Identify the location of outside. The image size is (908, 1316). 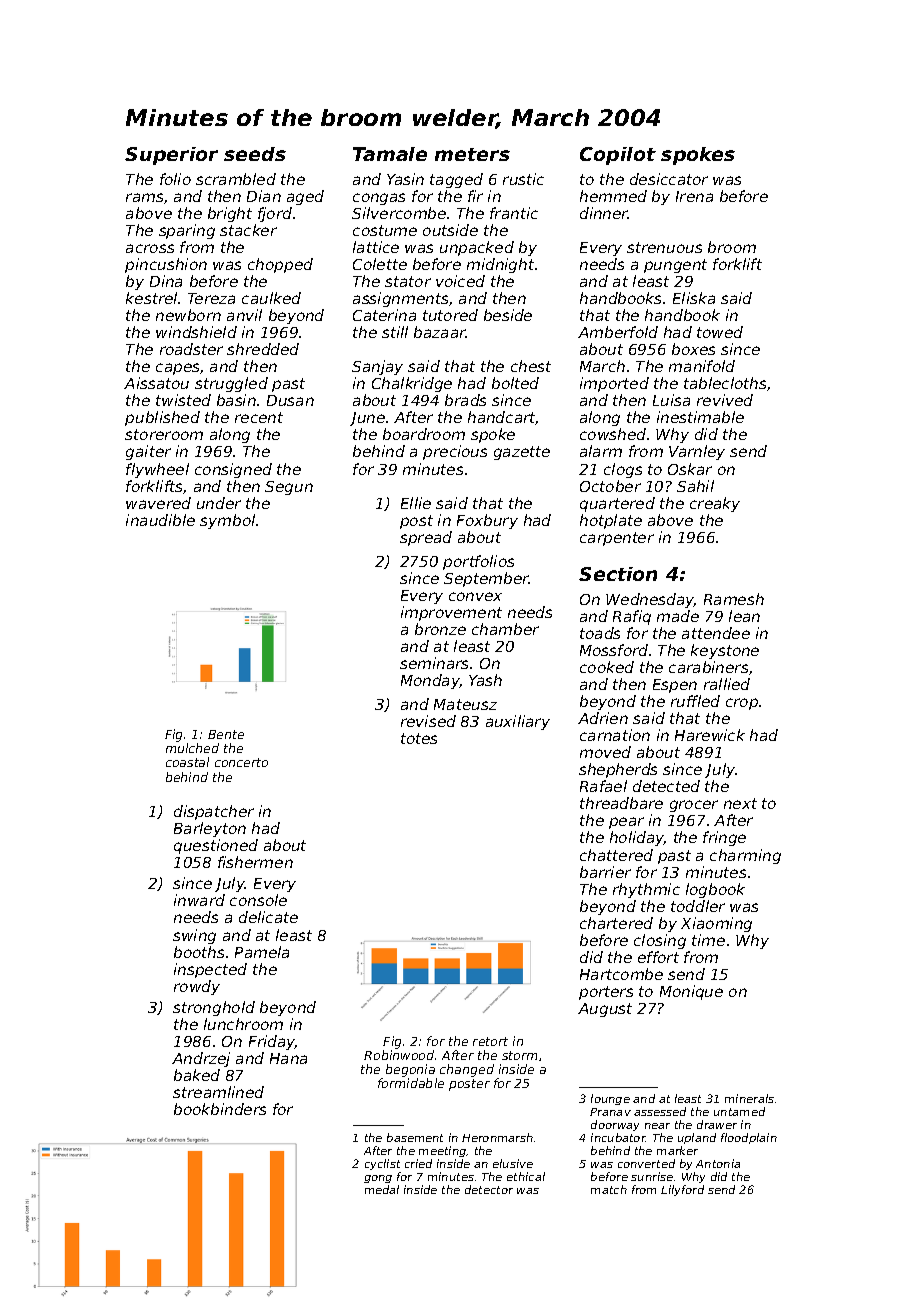
(450, 230).
